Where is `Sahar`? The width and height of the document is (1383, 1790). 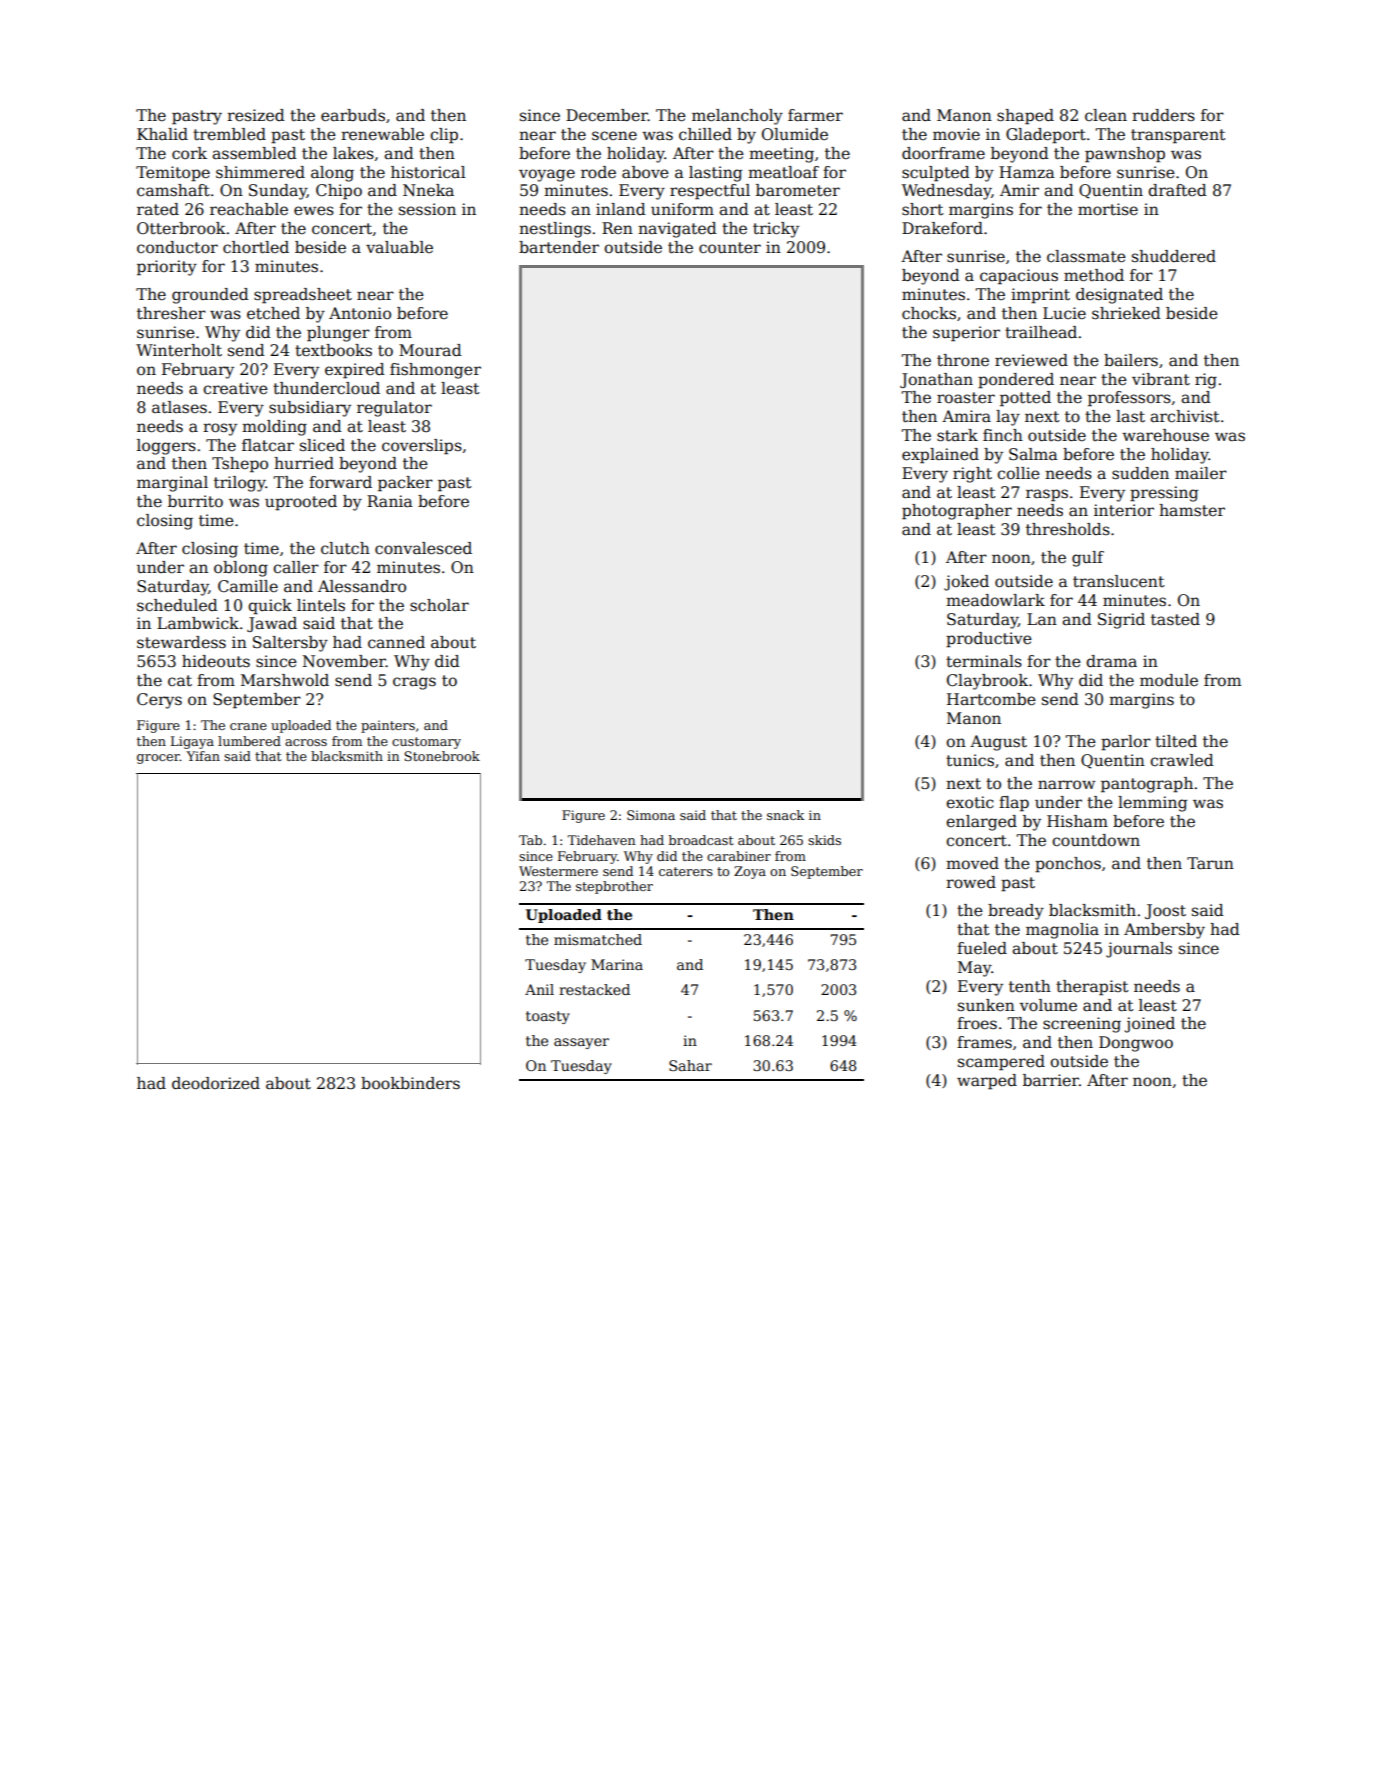 Sahar is located at coordinates (690, 1065).
